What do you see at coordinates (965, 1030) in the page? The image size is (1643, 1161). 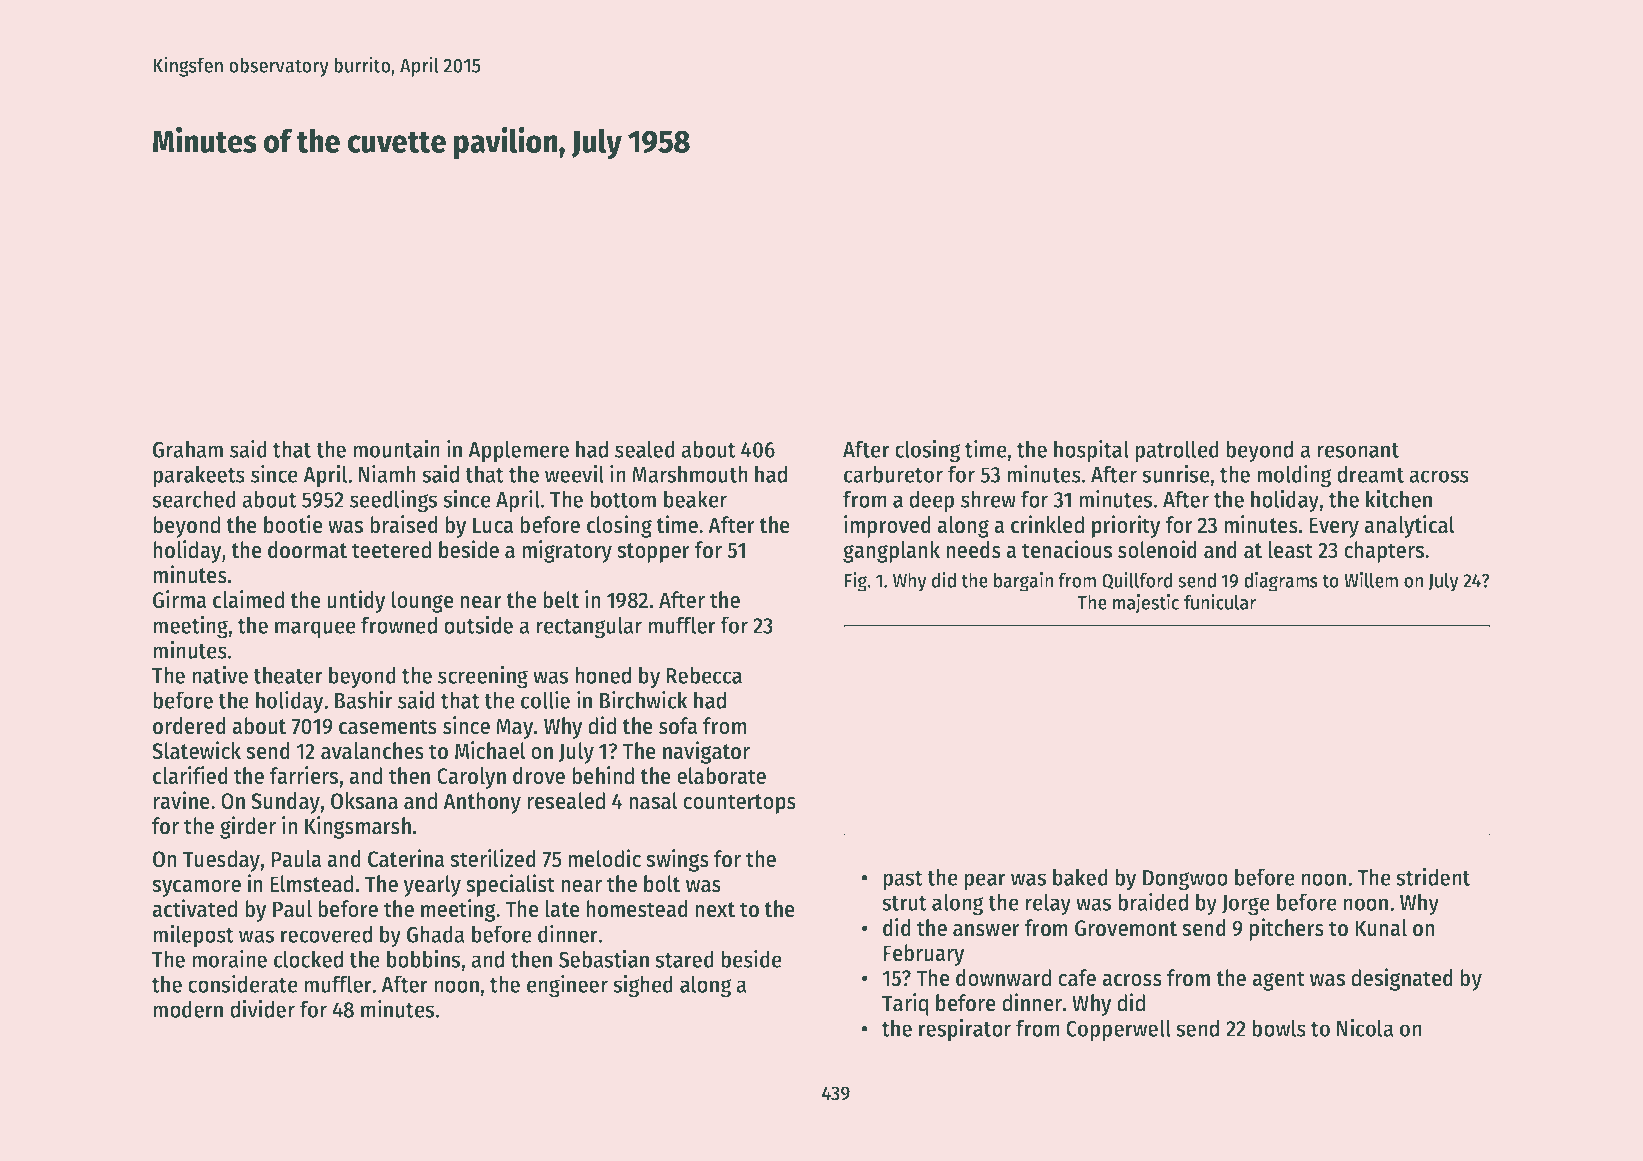 I see `respirator` at bounding box center [965, 1030].
